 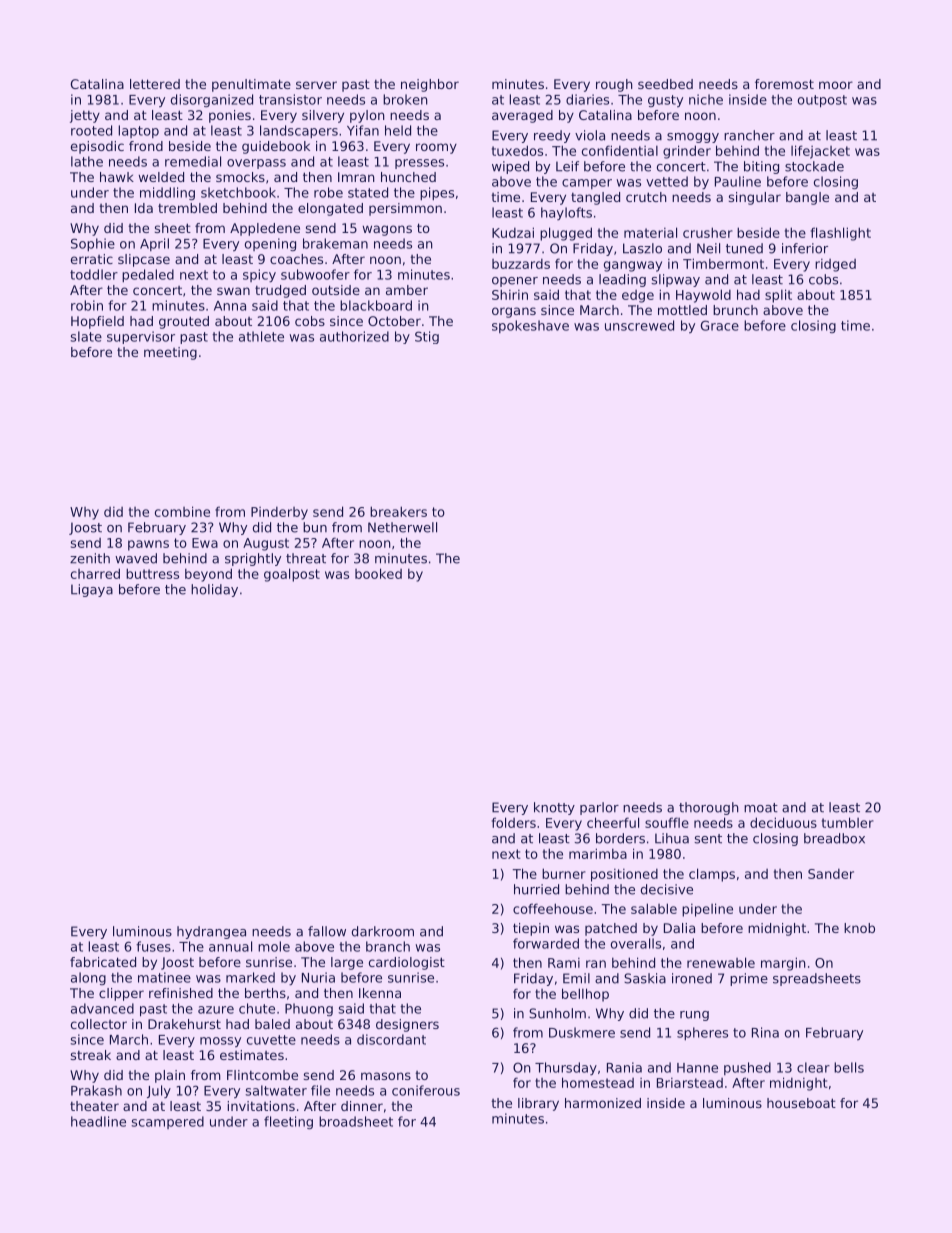 I want to click on Netherwell, so click(x=402, y=527).
